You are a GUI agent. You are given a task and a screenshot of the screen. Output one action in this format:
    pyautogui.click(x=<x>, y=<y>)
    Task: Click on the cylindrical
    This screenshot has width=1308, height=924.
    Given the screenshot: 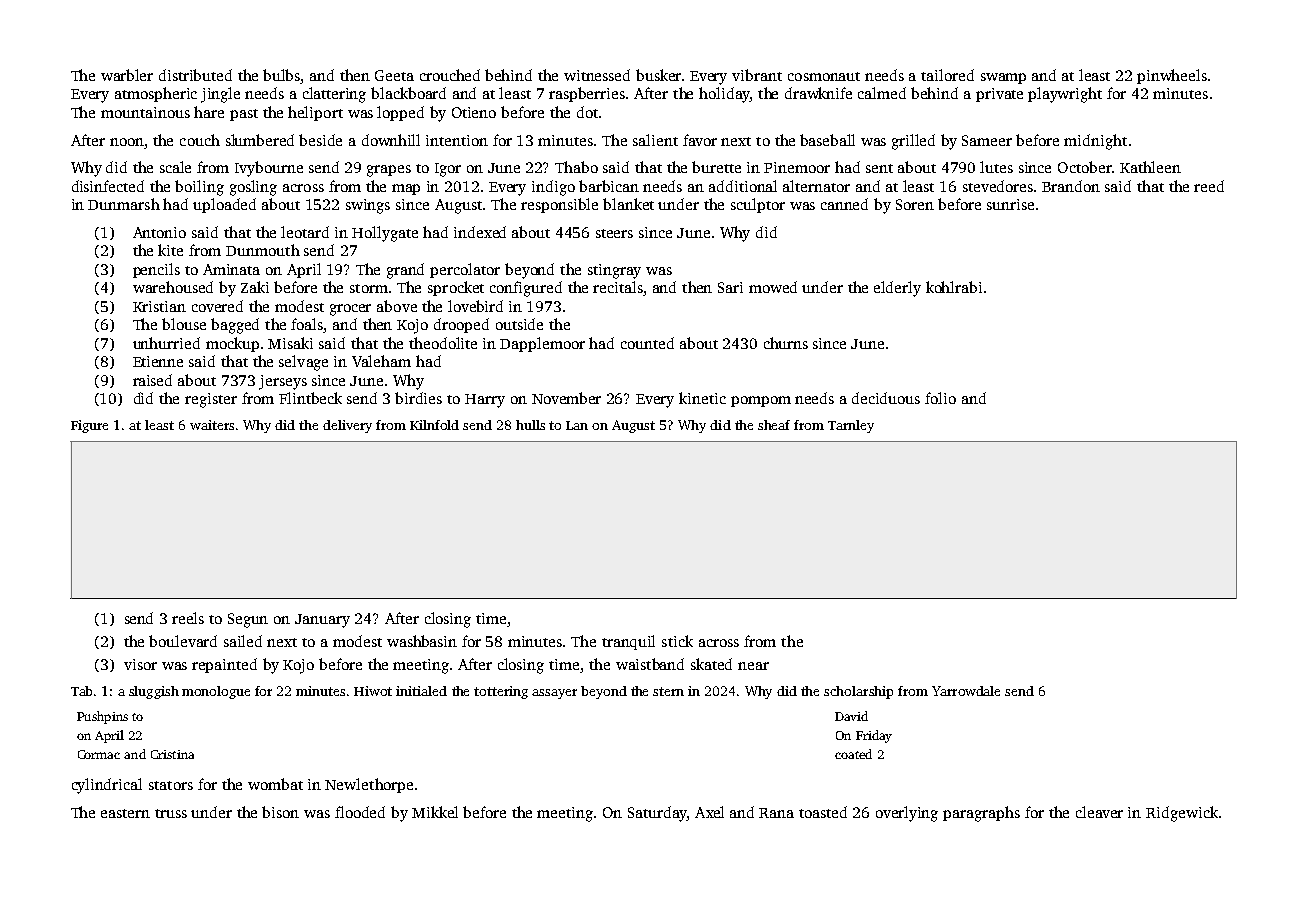 What is the action you would take?
    pyautogui.click(x=107, y=786)
